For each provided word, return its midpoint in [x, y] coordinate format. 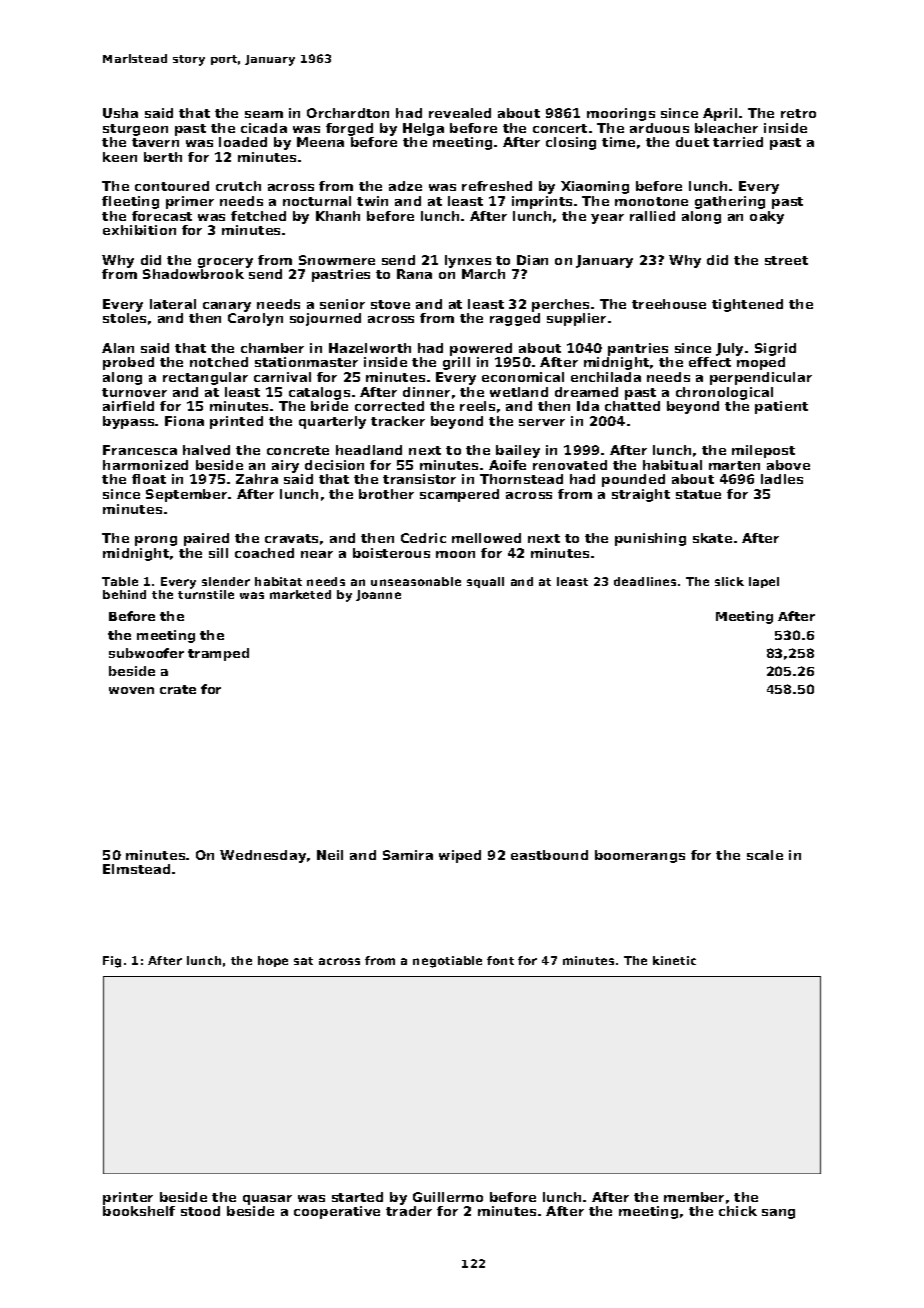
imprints [542, 202]
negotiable [447, 962]
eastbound [549, 855]
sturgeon [135, 130]
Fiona [184, 421]
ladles [782, 479]
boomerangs [640, 856]
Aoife [507, 465]
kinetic [674, 960]
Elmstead [136, 869]
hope [273, 961]
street [786, 260]
